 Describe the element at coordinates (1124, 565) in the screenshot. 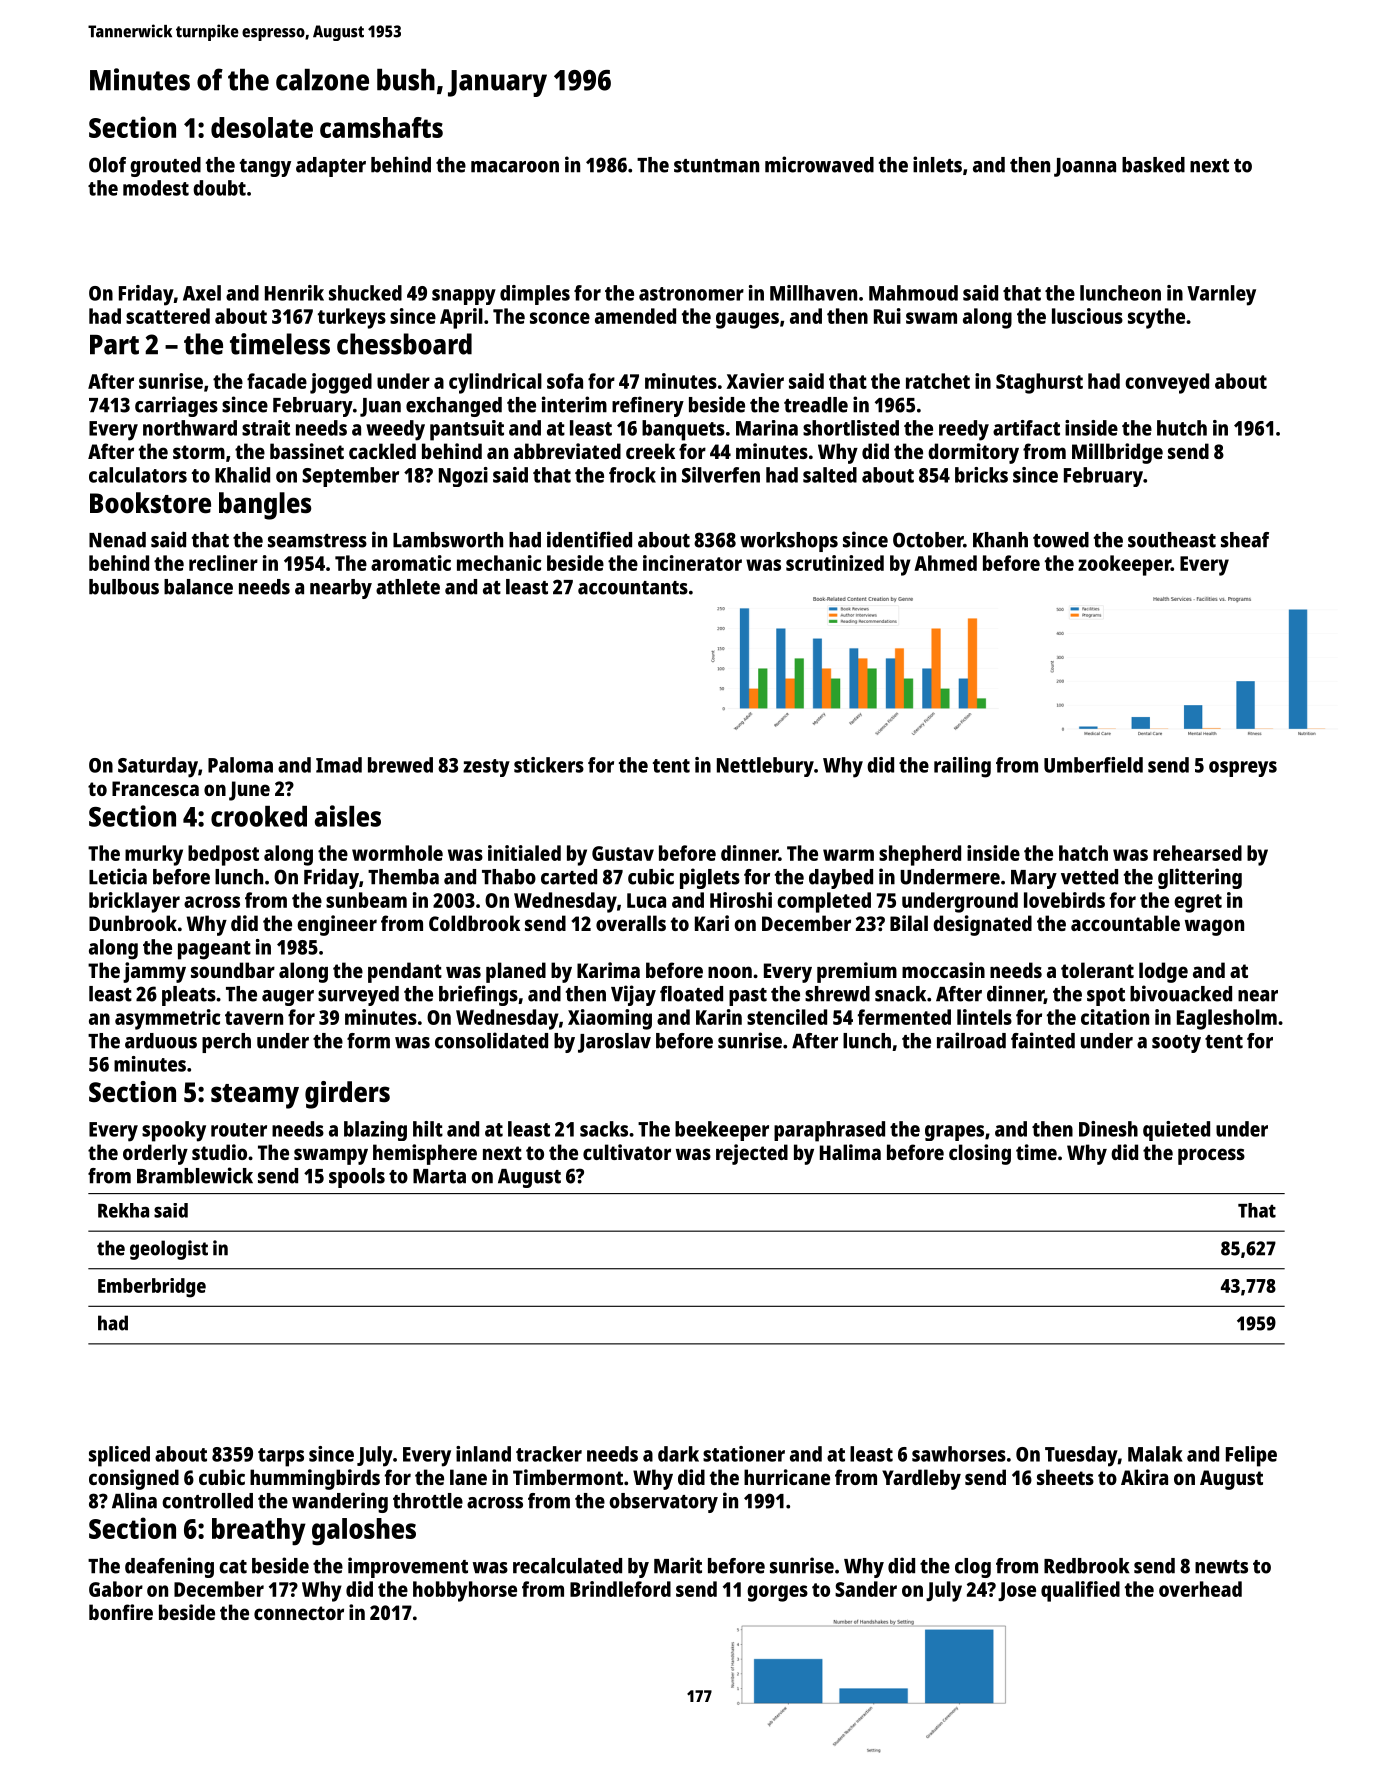

I see `zookeeper` at that location.
